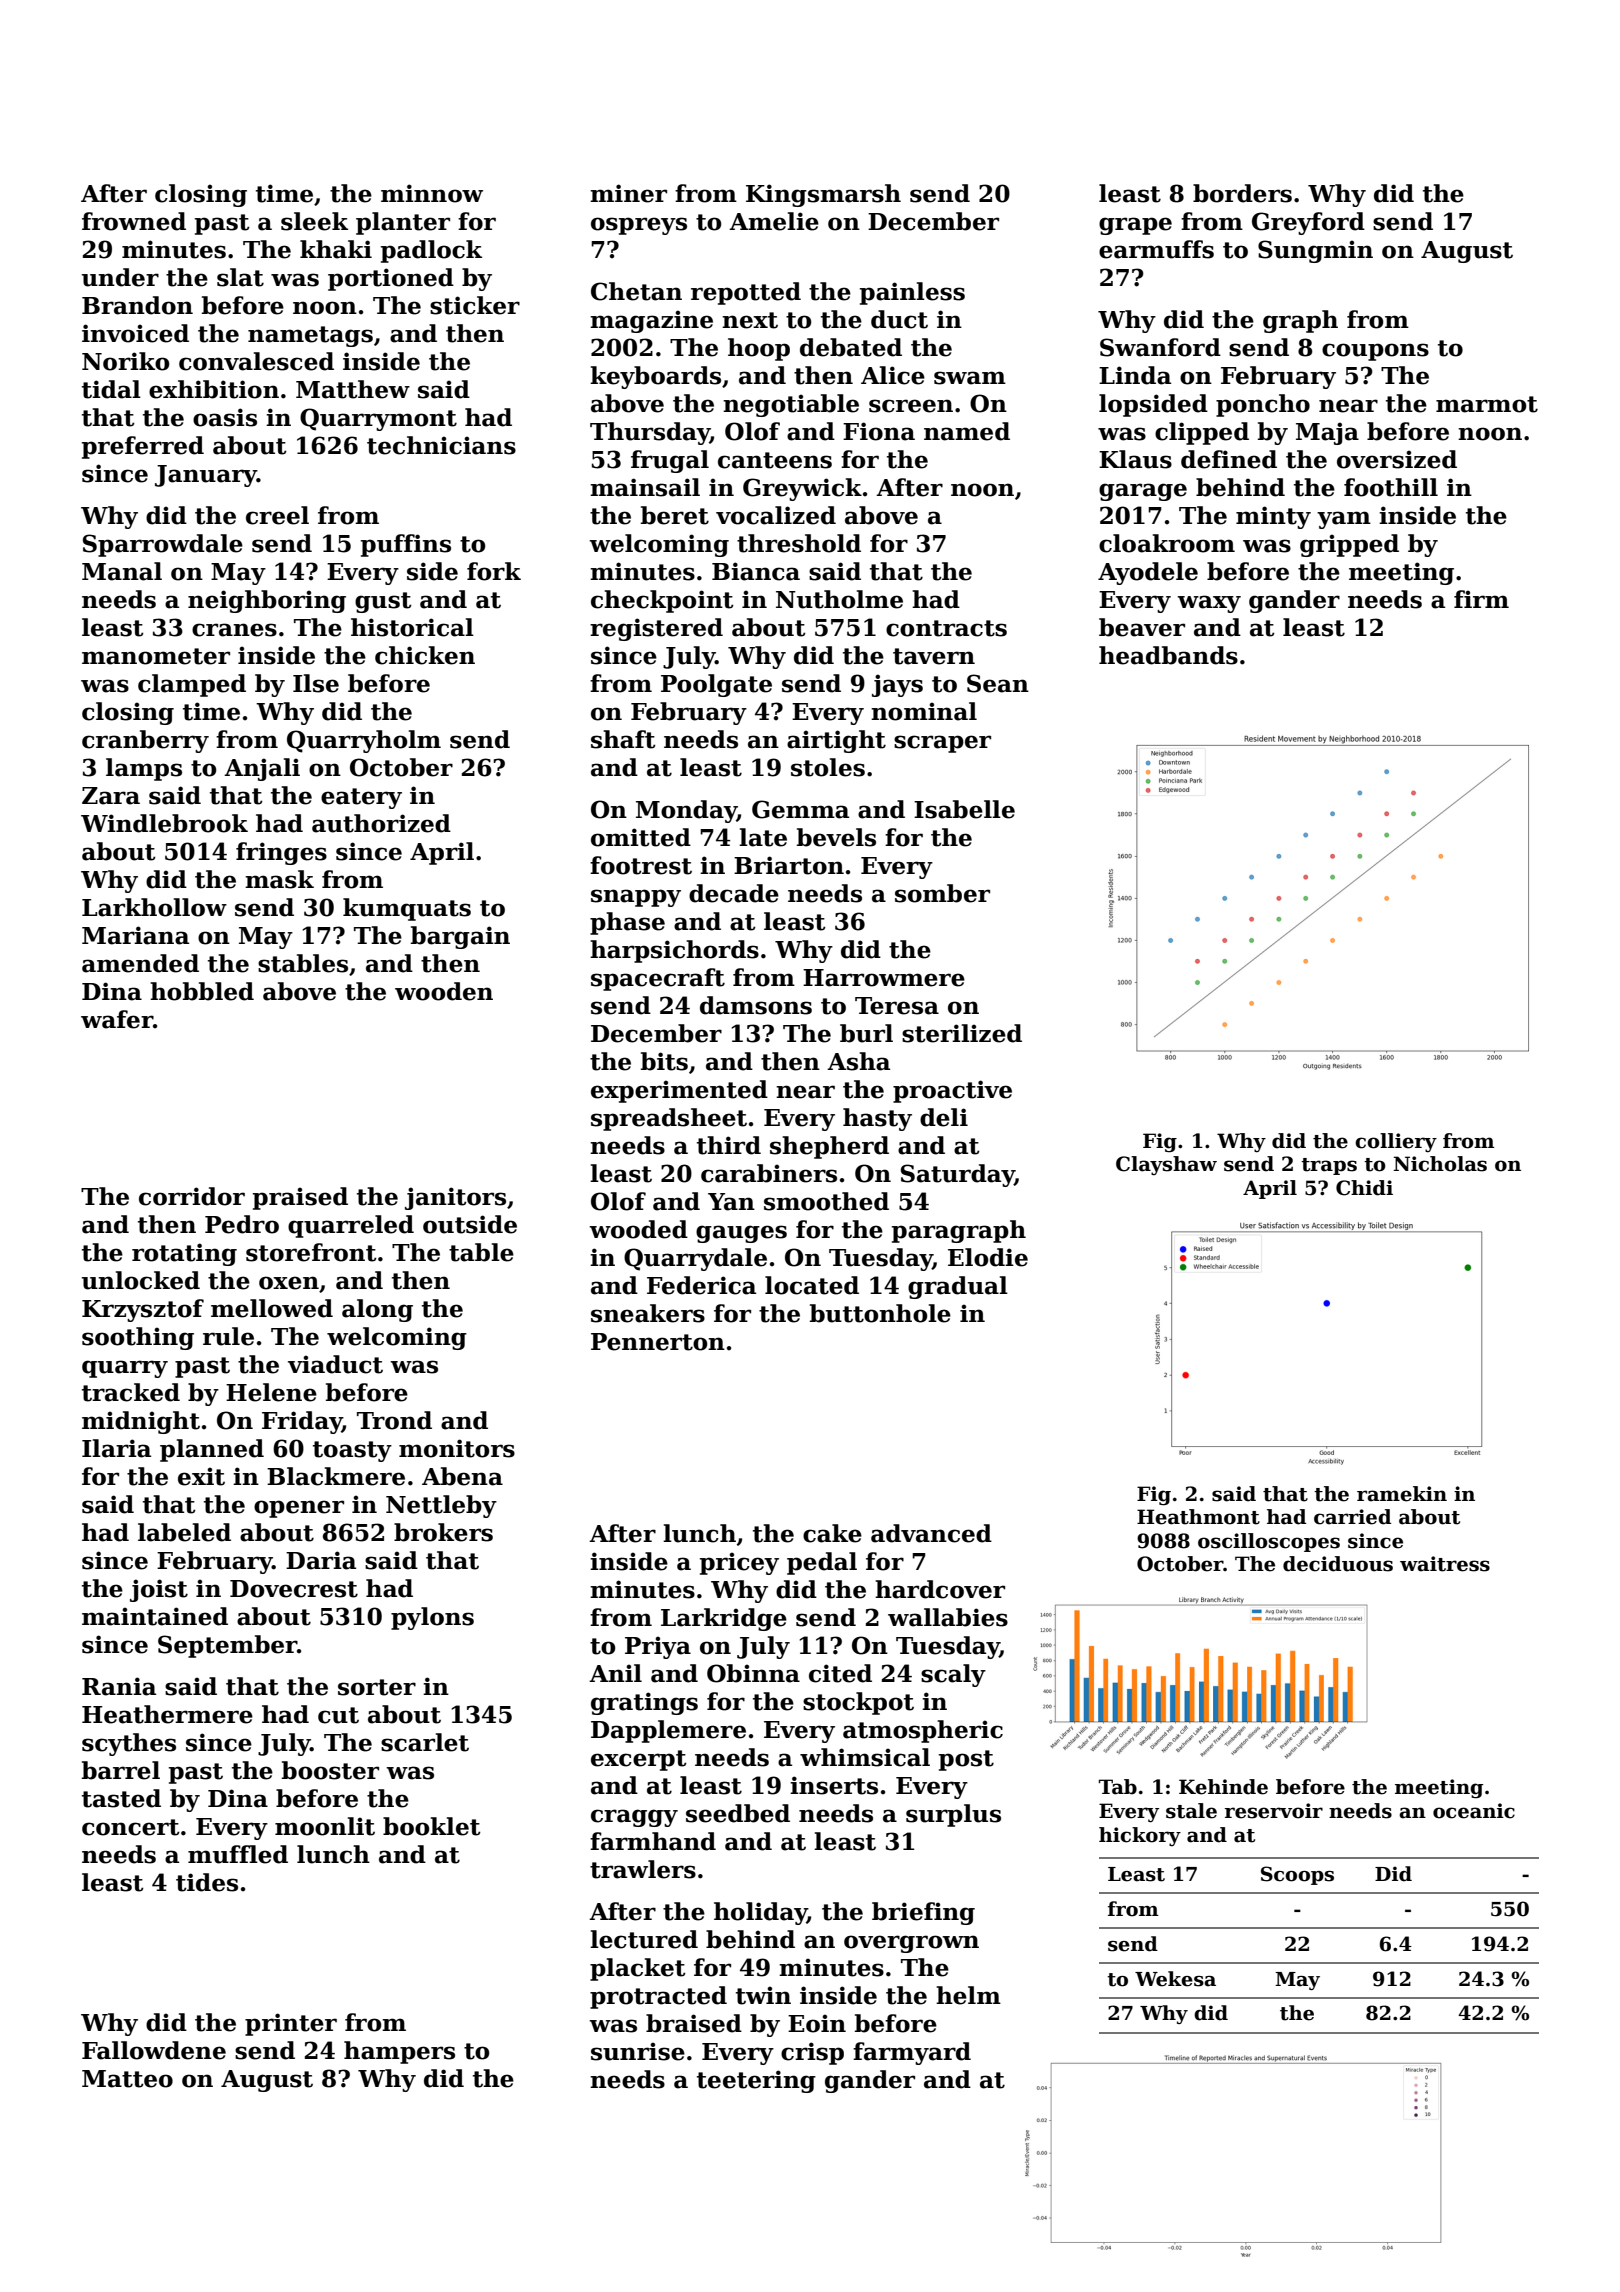 The width and height of the document is (1620, 2292). I want to click on Wekesa, so click(1175, 1979).
